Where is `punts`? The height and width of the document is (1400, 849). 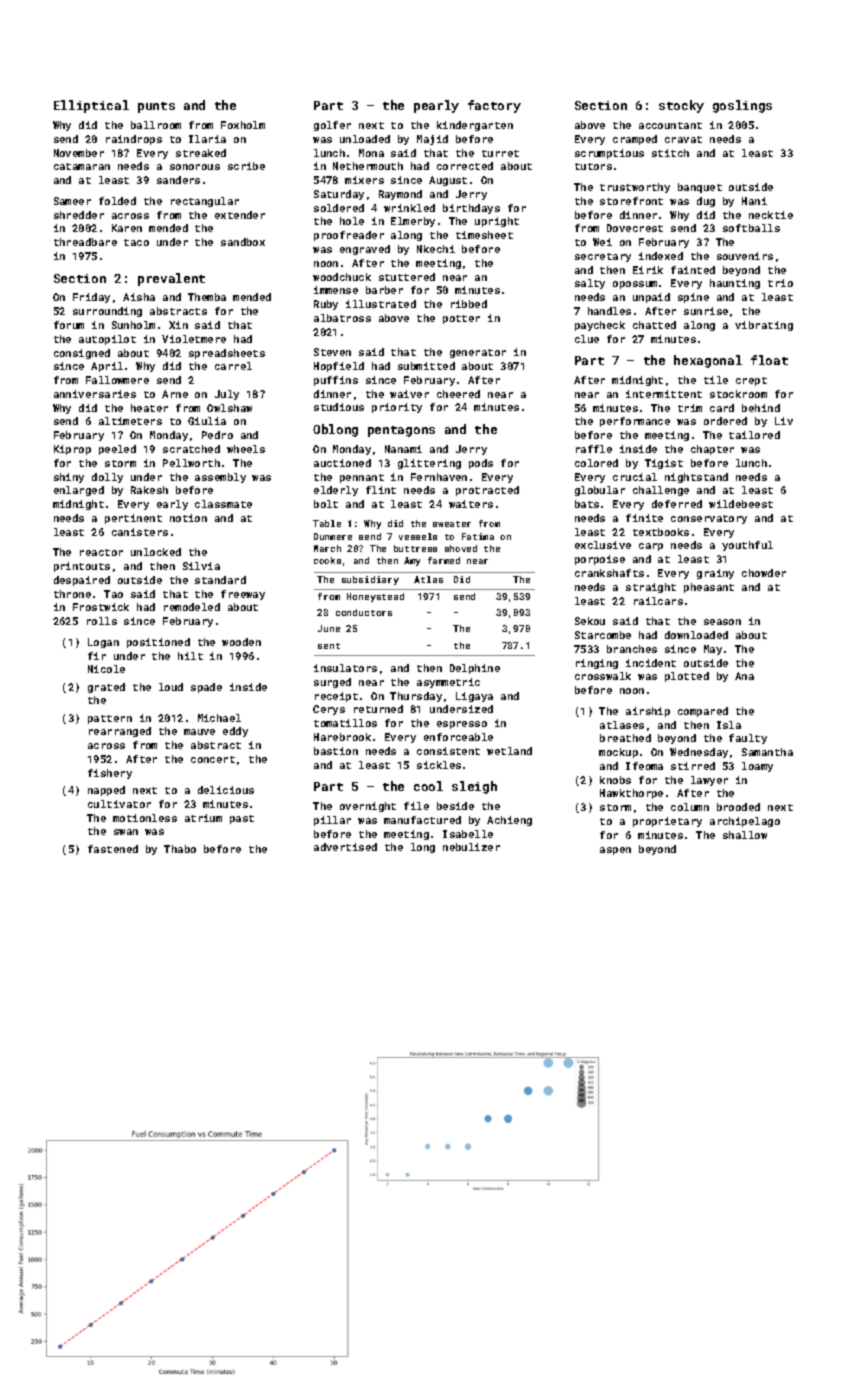
punts is located at coordinates (156, 107).
